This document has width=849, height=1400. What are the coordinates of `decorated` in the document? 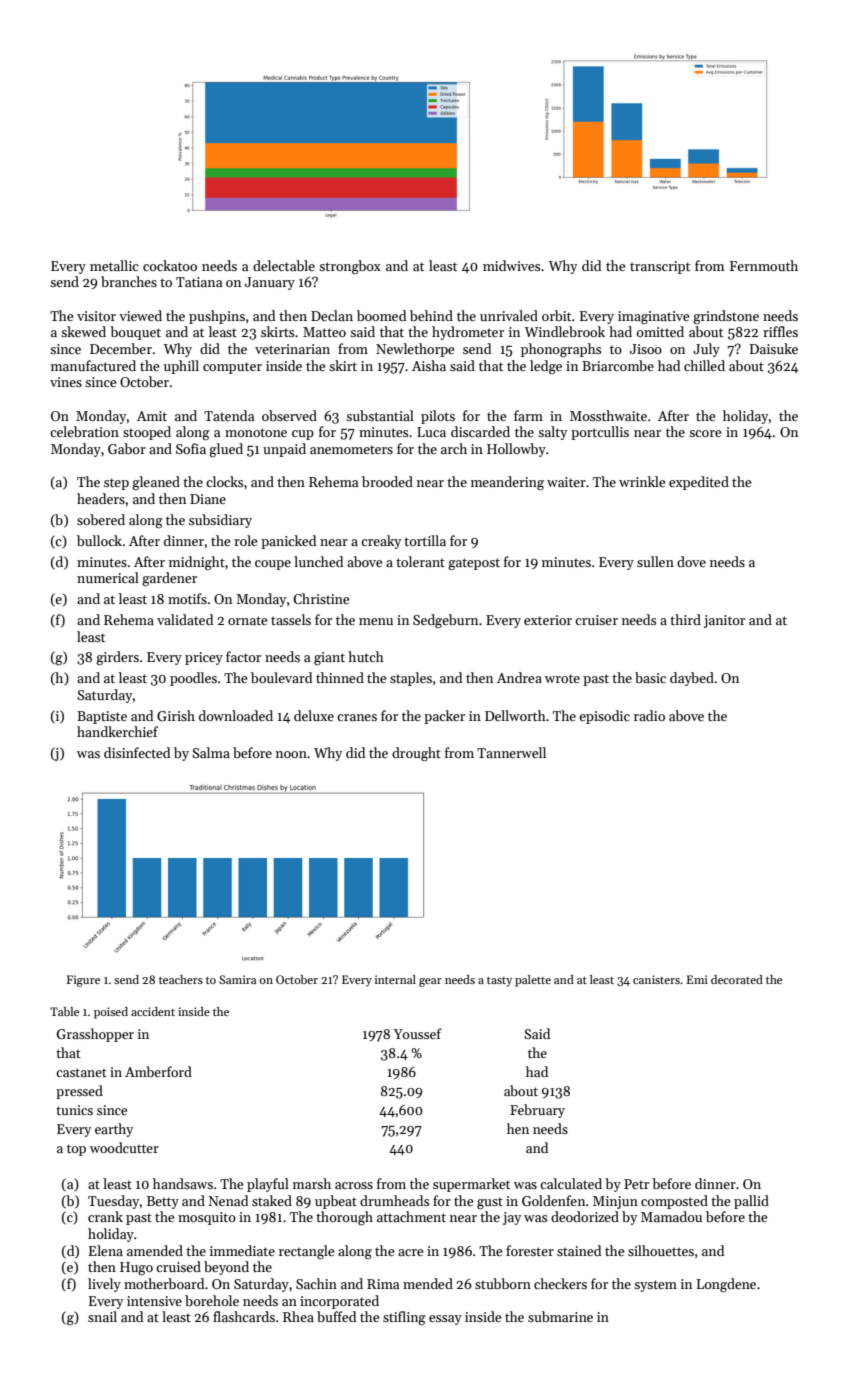 It's located at (737, 979).
